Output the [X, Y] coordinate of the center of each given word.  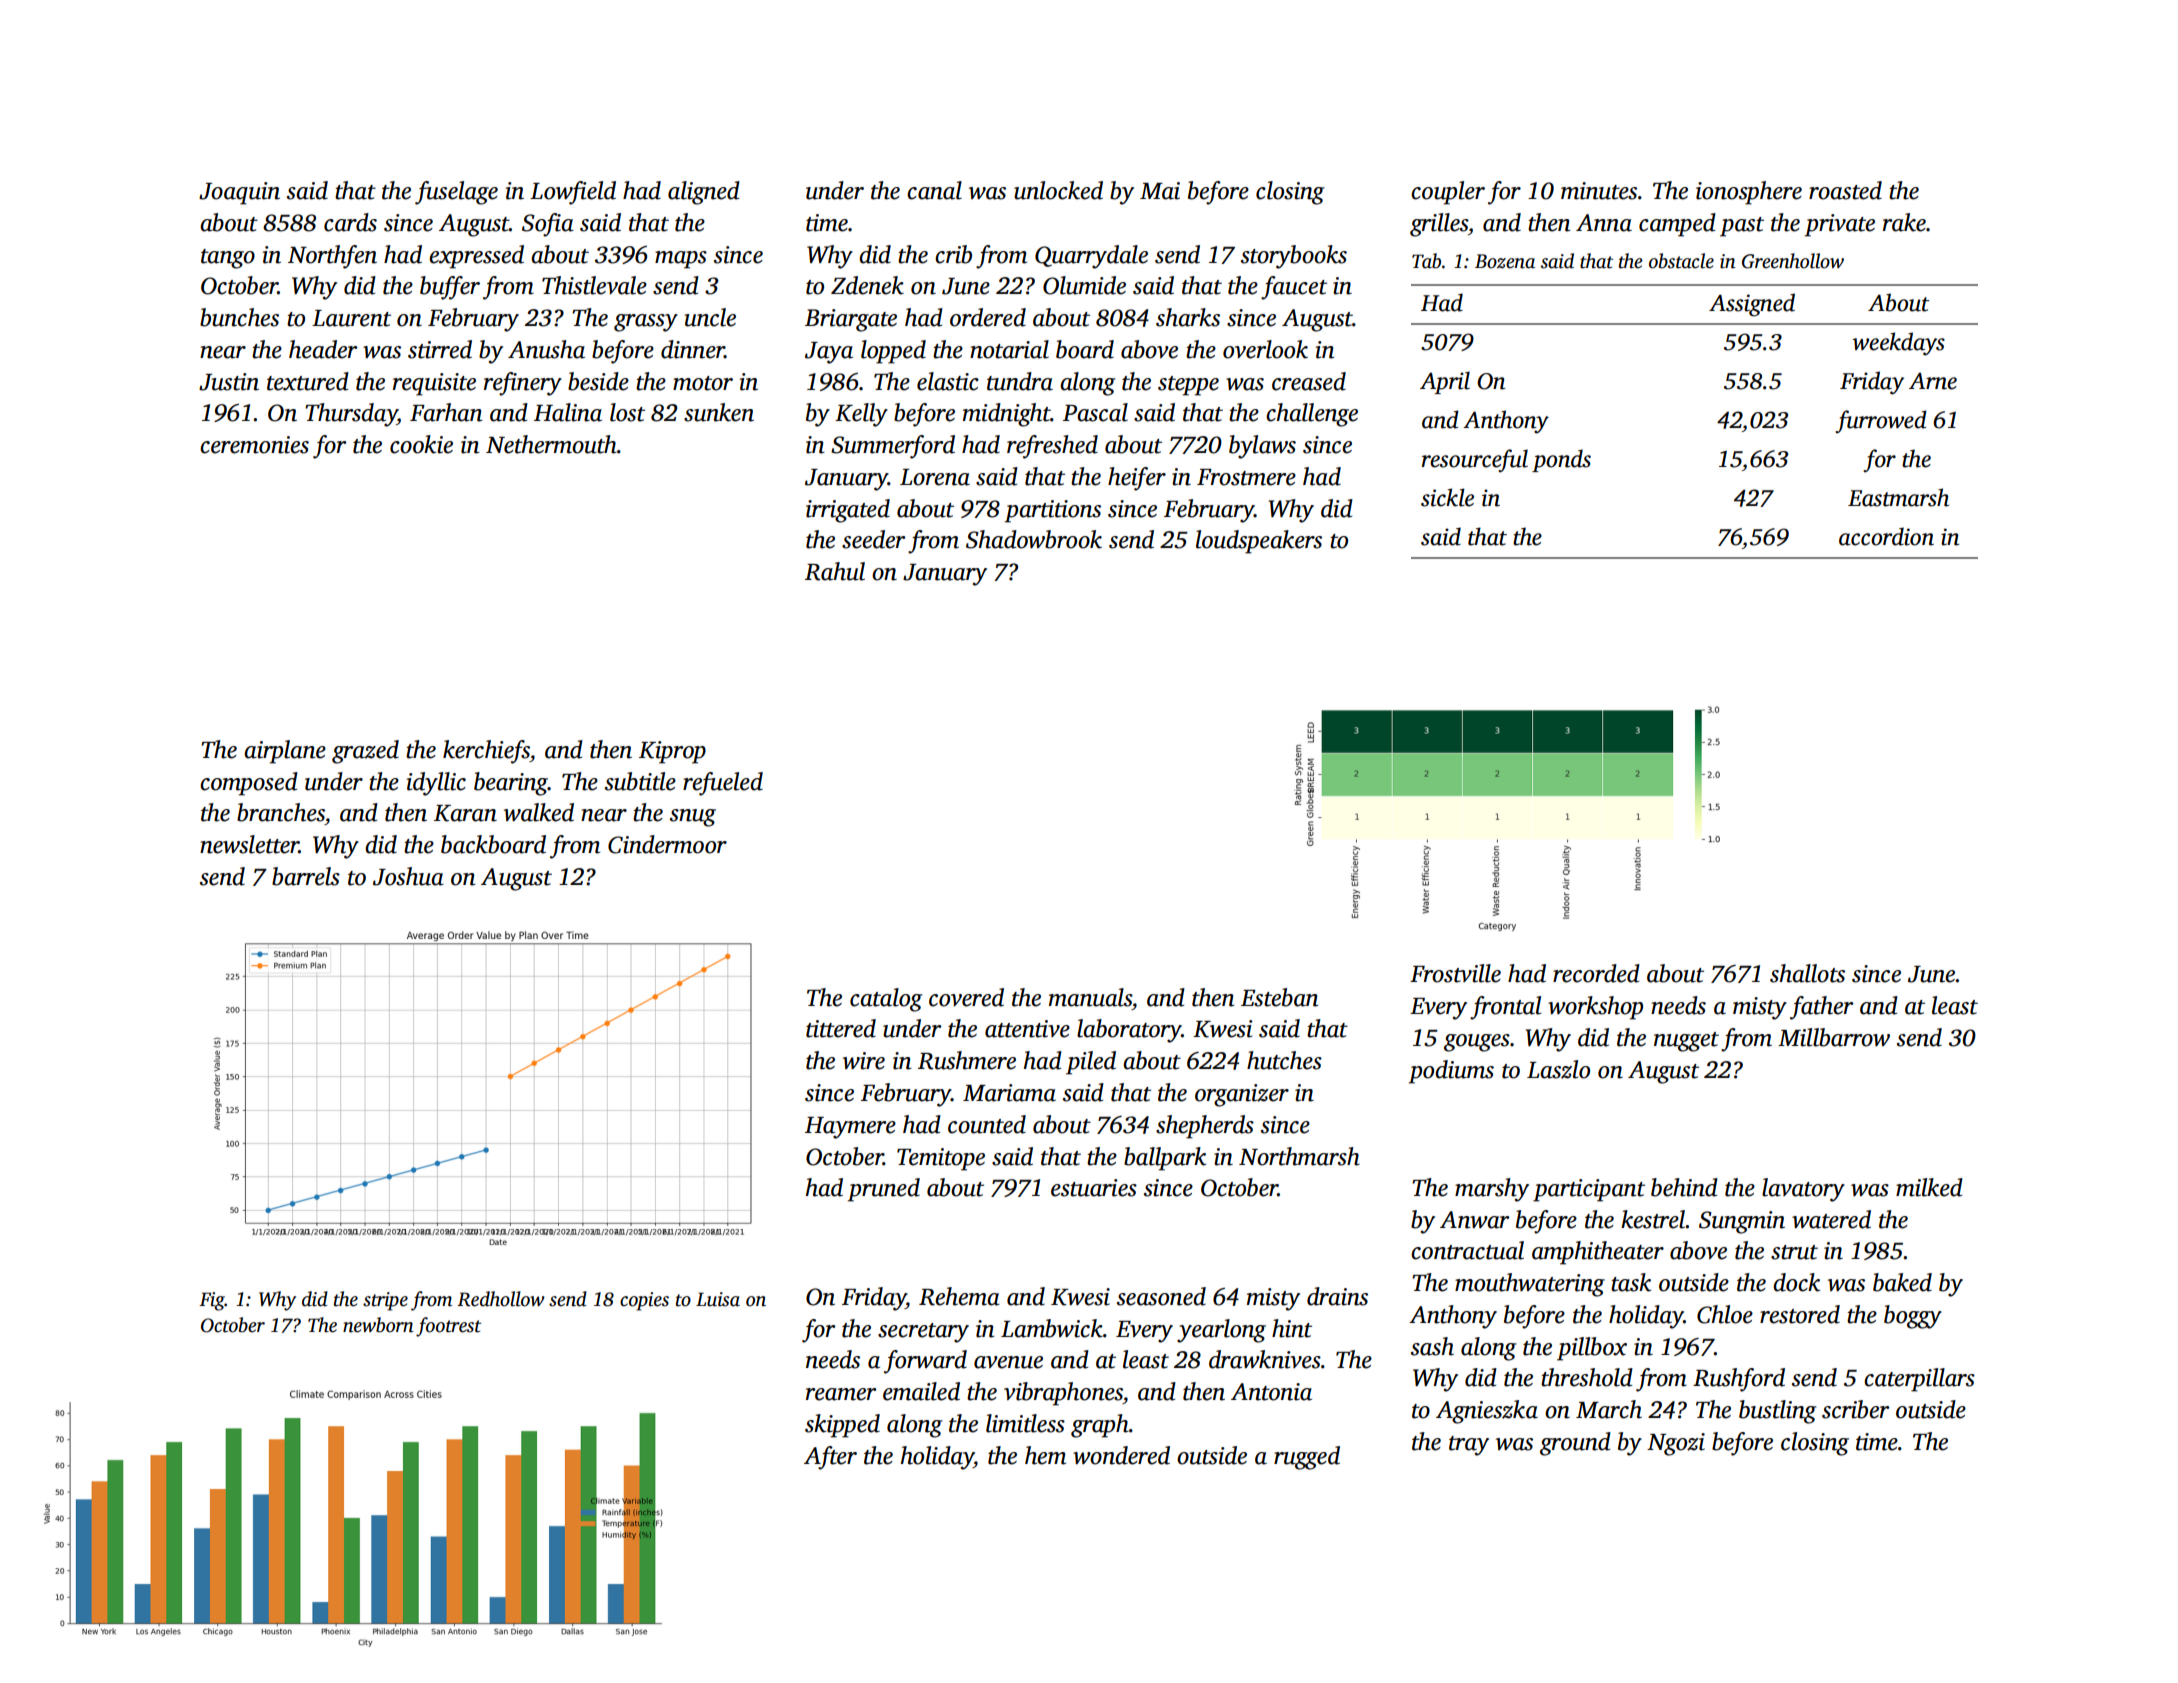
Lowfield [573, 193]
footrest [448, 1327]
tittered [841, 1028]
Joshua [408, 876]
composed [249, 784]
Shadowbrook [1034, 539]
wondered [1121, 1455]
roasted [1845, 190]
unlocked [1058, 190]
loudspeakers [1259, 542]
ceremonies [254, 445]
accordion [1886, 536]
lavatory [1803, 1190]
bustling [1777, 1412]
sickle [1447, 497]
